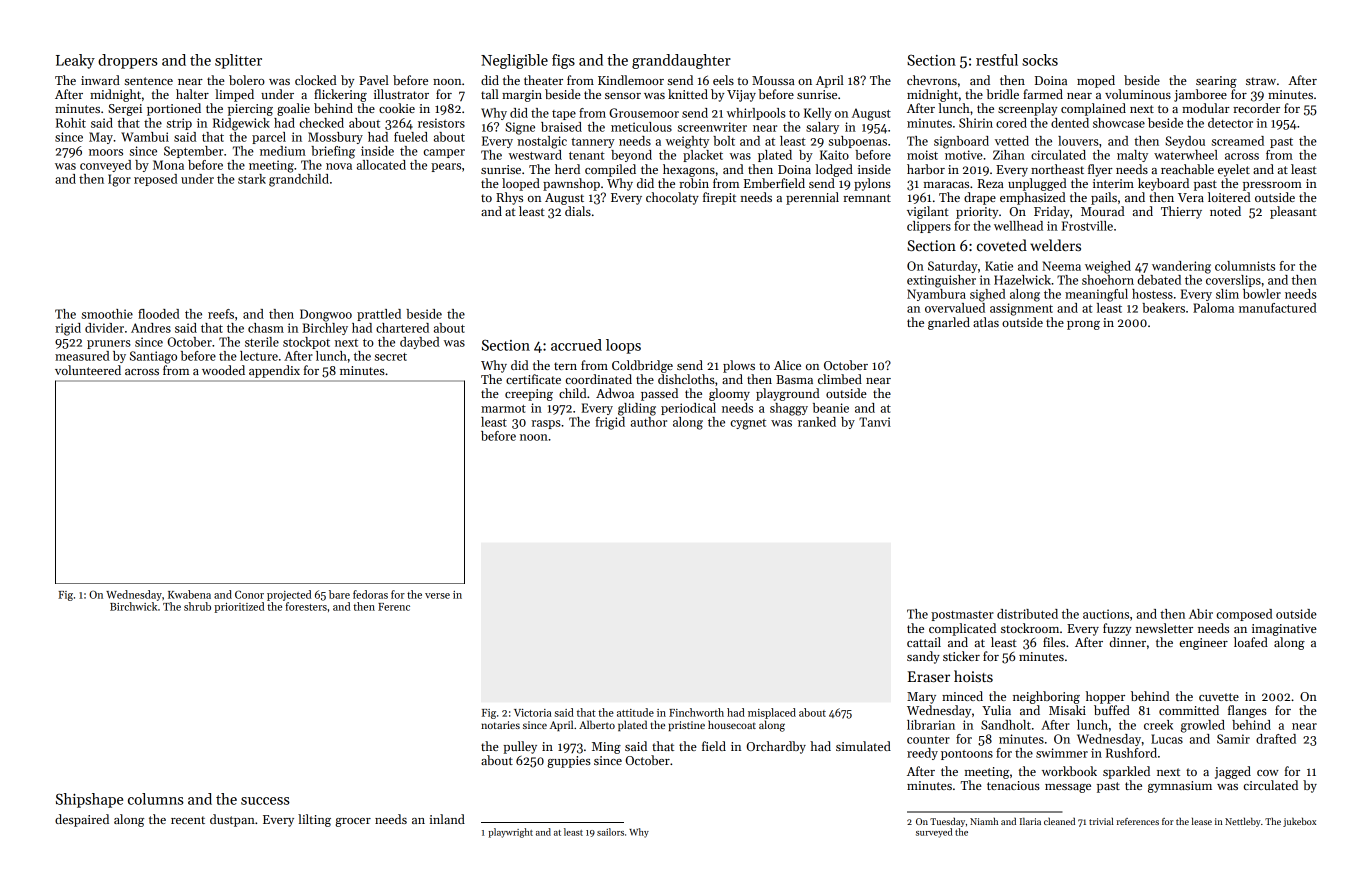 This screenshot has height=887, width=1372. I want to click on Shipshape, so click(89, 800).
